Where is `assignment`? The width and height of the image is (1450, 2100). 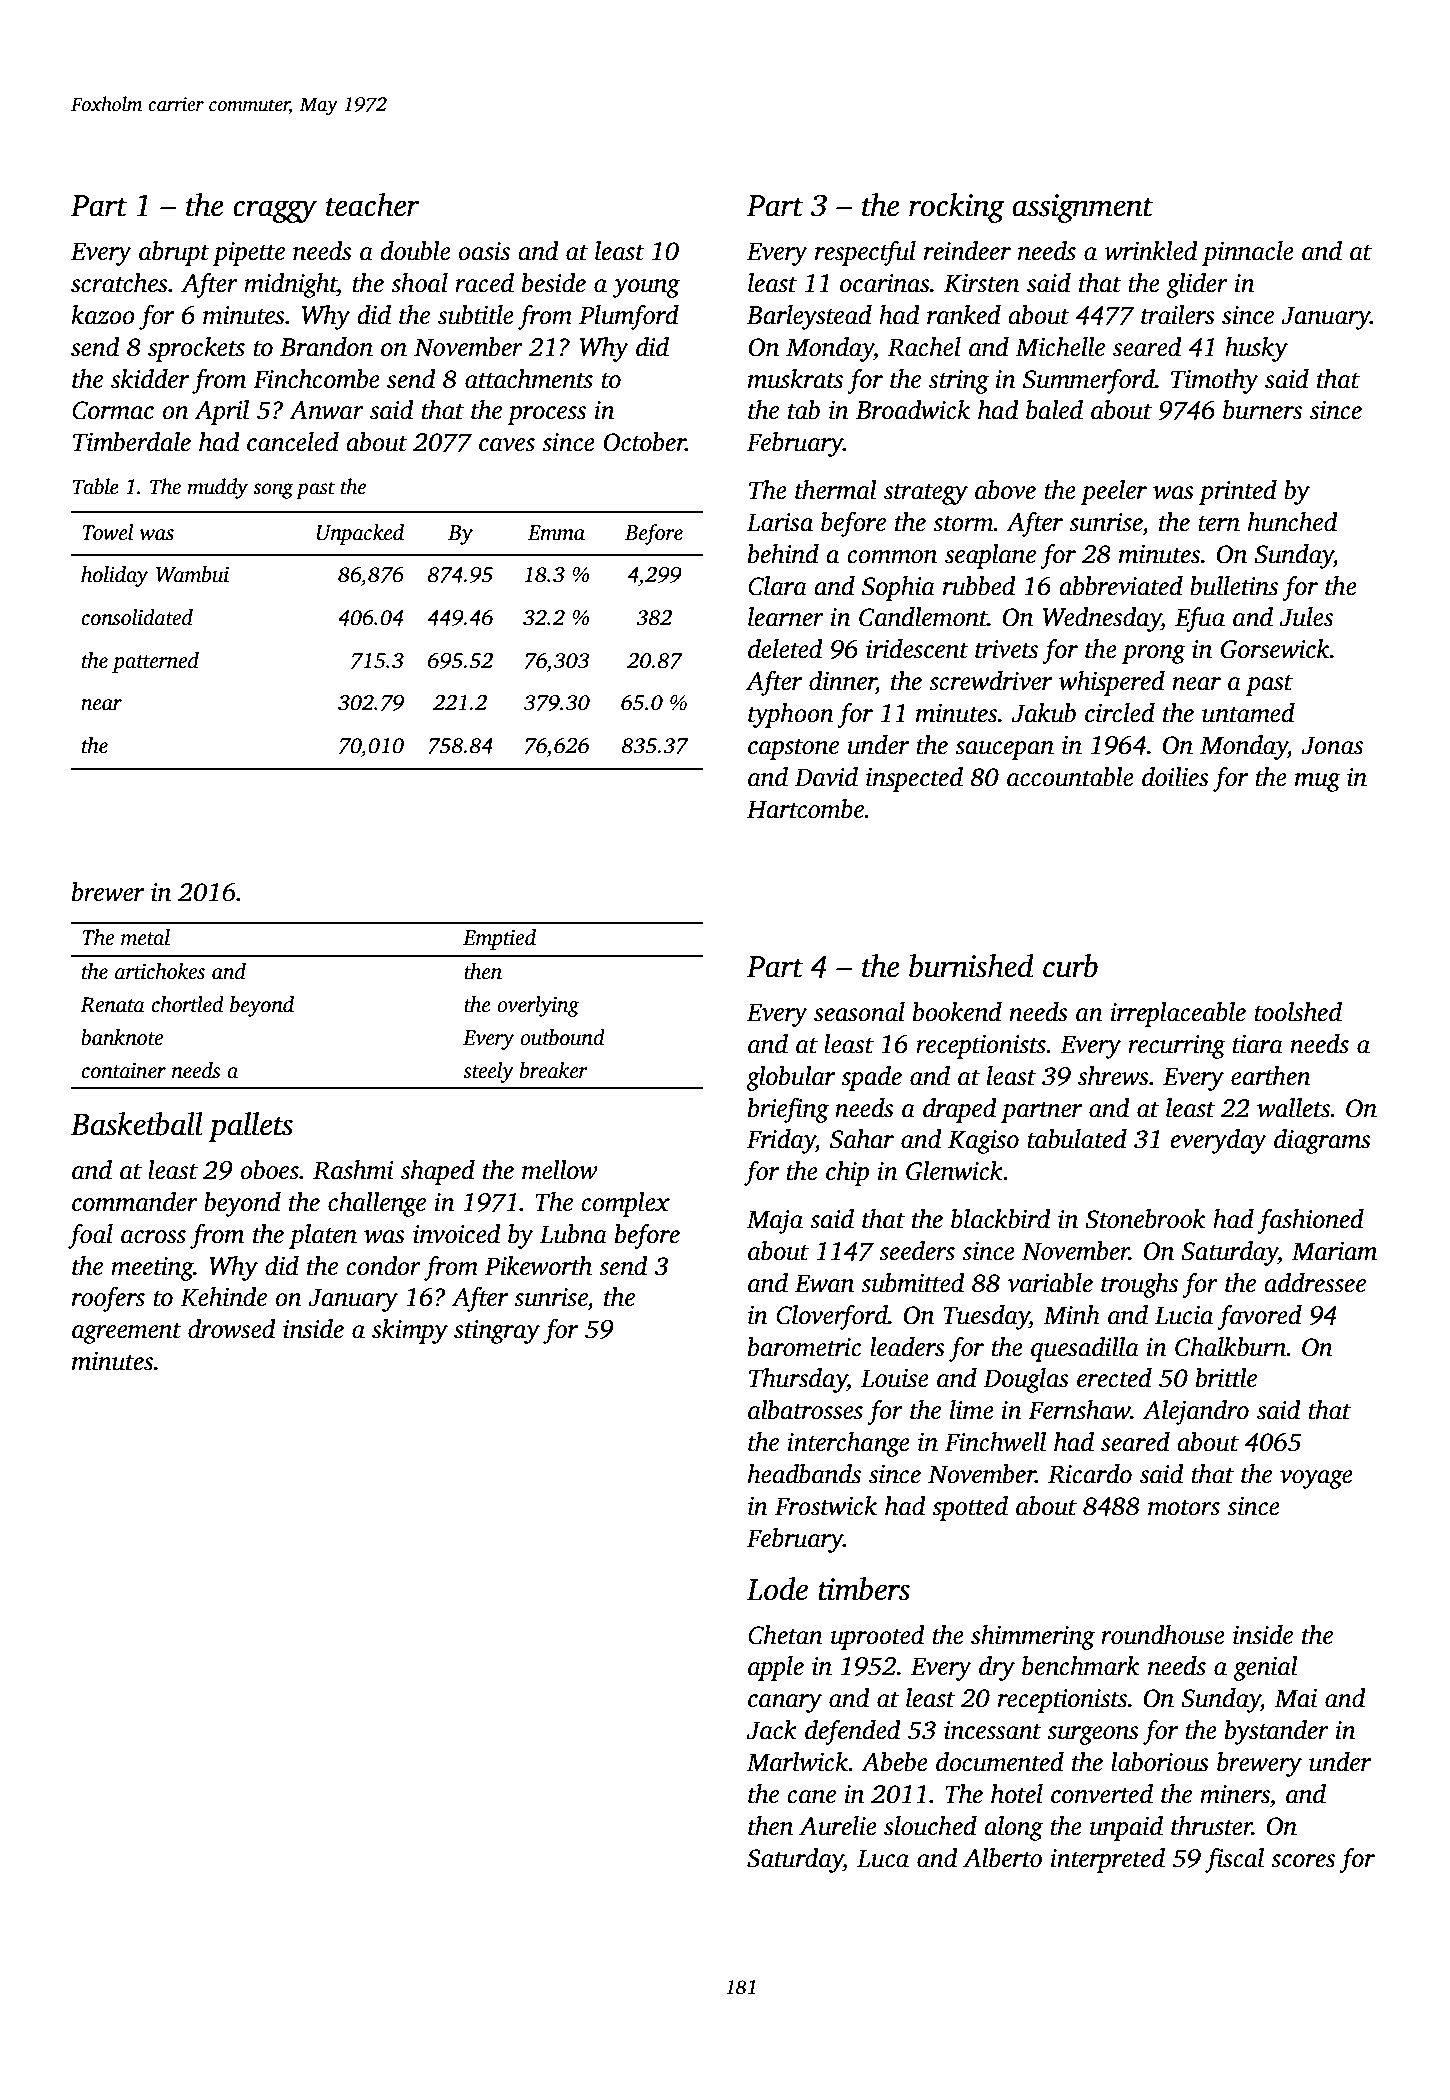
assignment is located at coordinates (1082, 208).
